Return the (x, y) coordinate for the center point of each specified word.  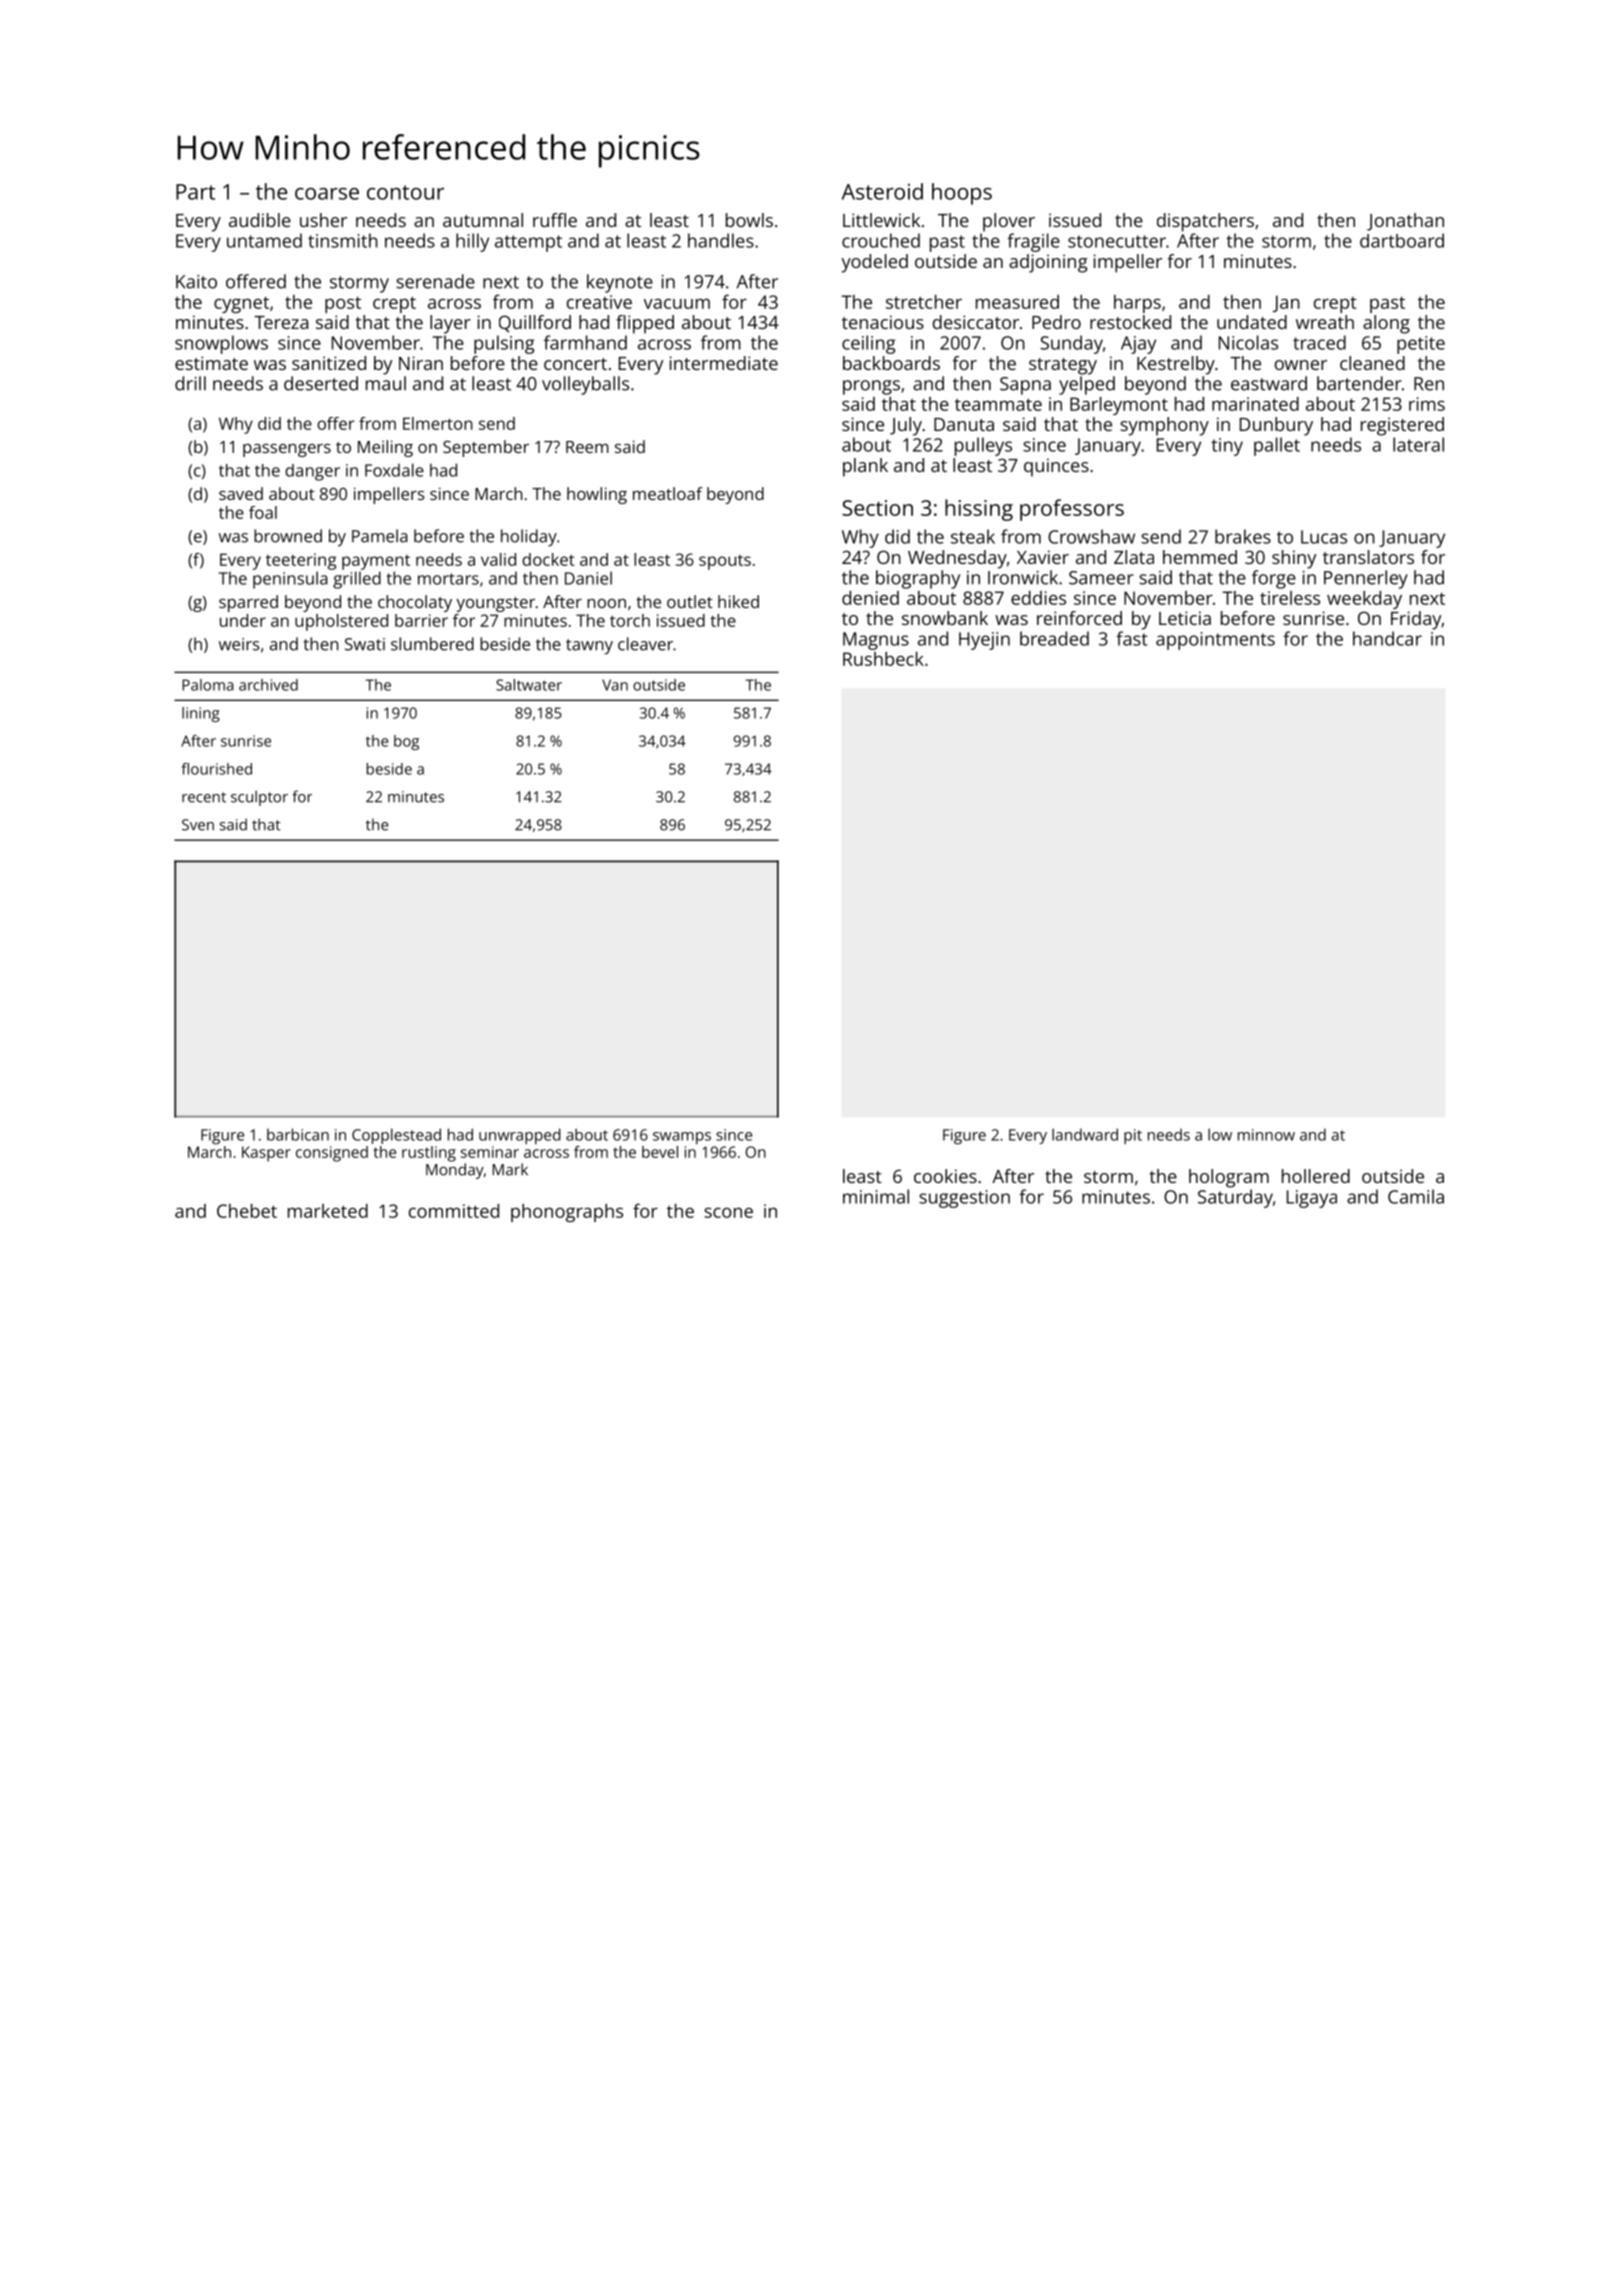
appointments (1215, 641)
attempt (528, 243)
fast (1132, 638)
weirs (239, 644)
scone (728, 1213)
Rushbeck (883, 659)
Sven (198, 825)
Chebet (247, 1211)
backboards (891, 363)
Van (615, 685)
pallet (1277, 446)
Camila (1416, 1196)
